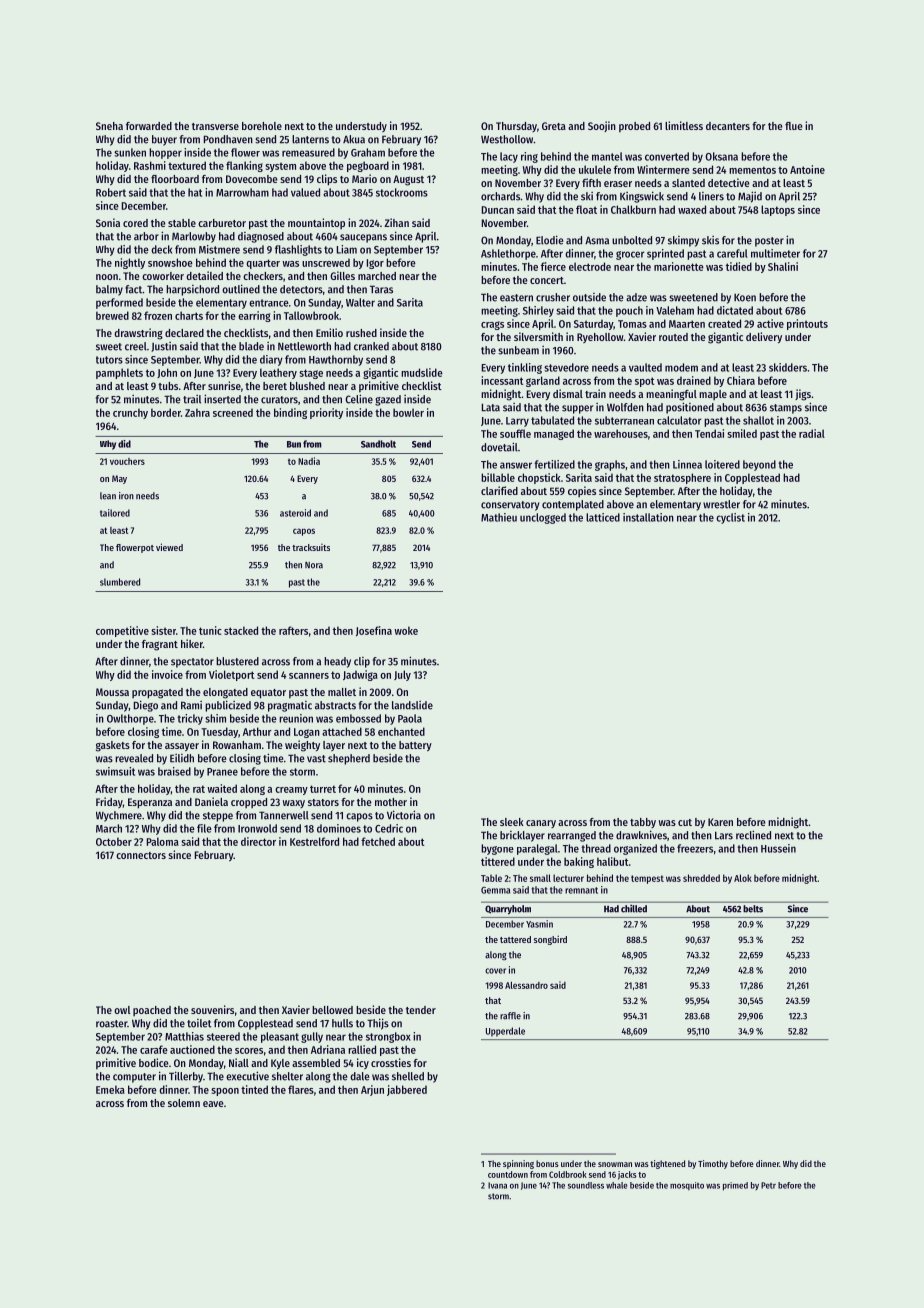 The image size is (924, 1308). Describe the element at coordinates (710, 240) in the document. I see `skis` at that location.
